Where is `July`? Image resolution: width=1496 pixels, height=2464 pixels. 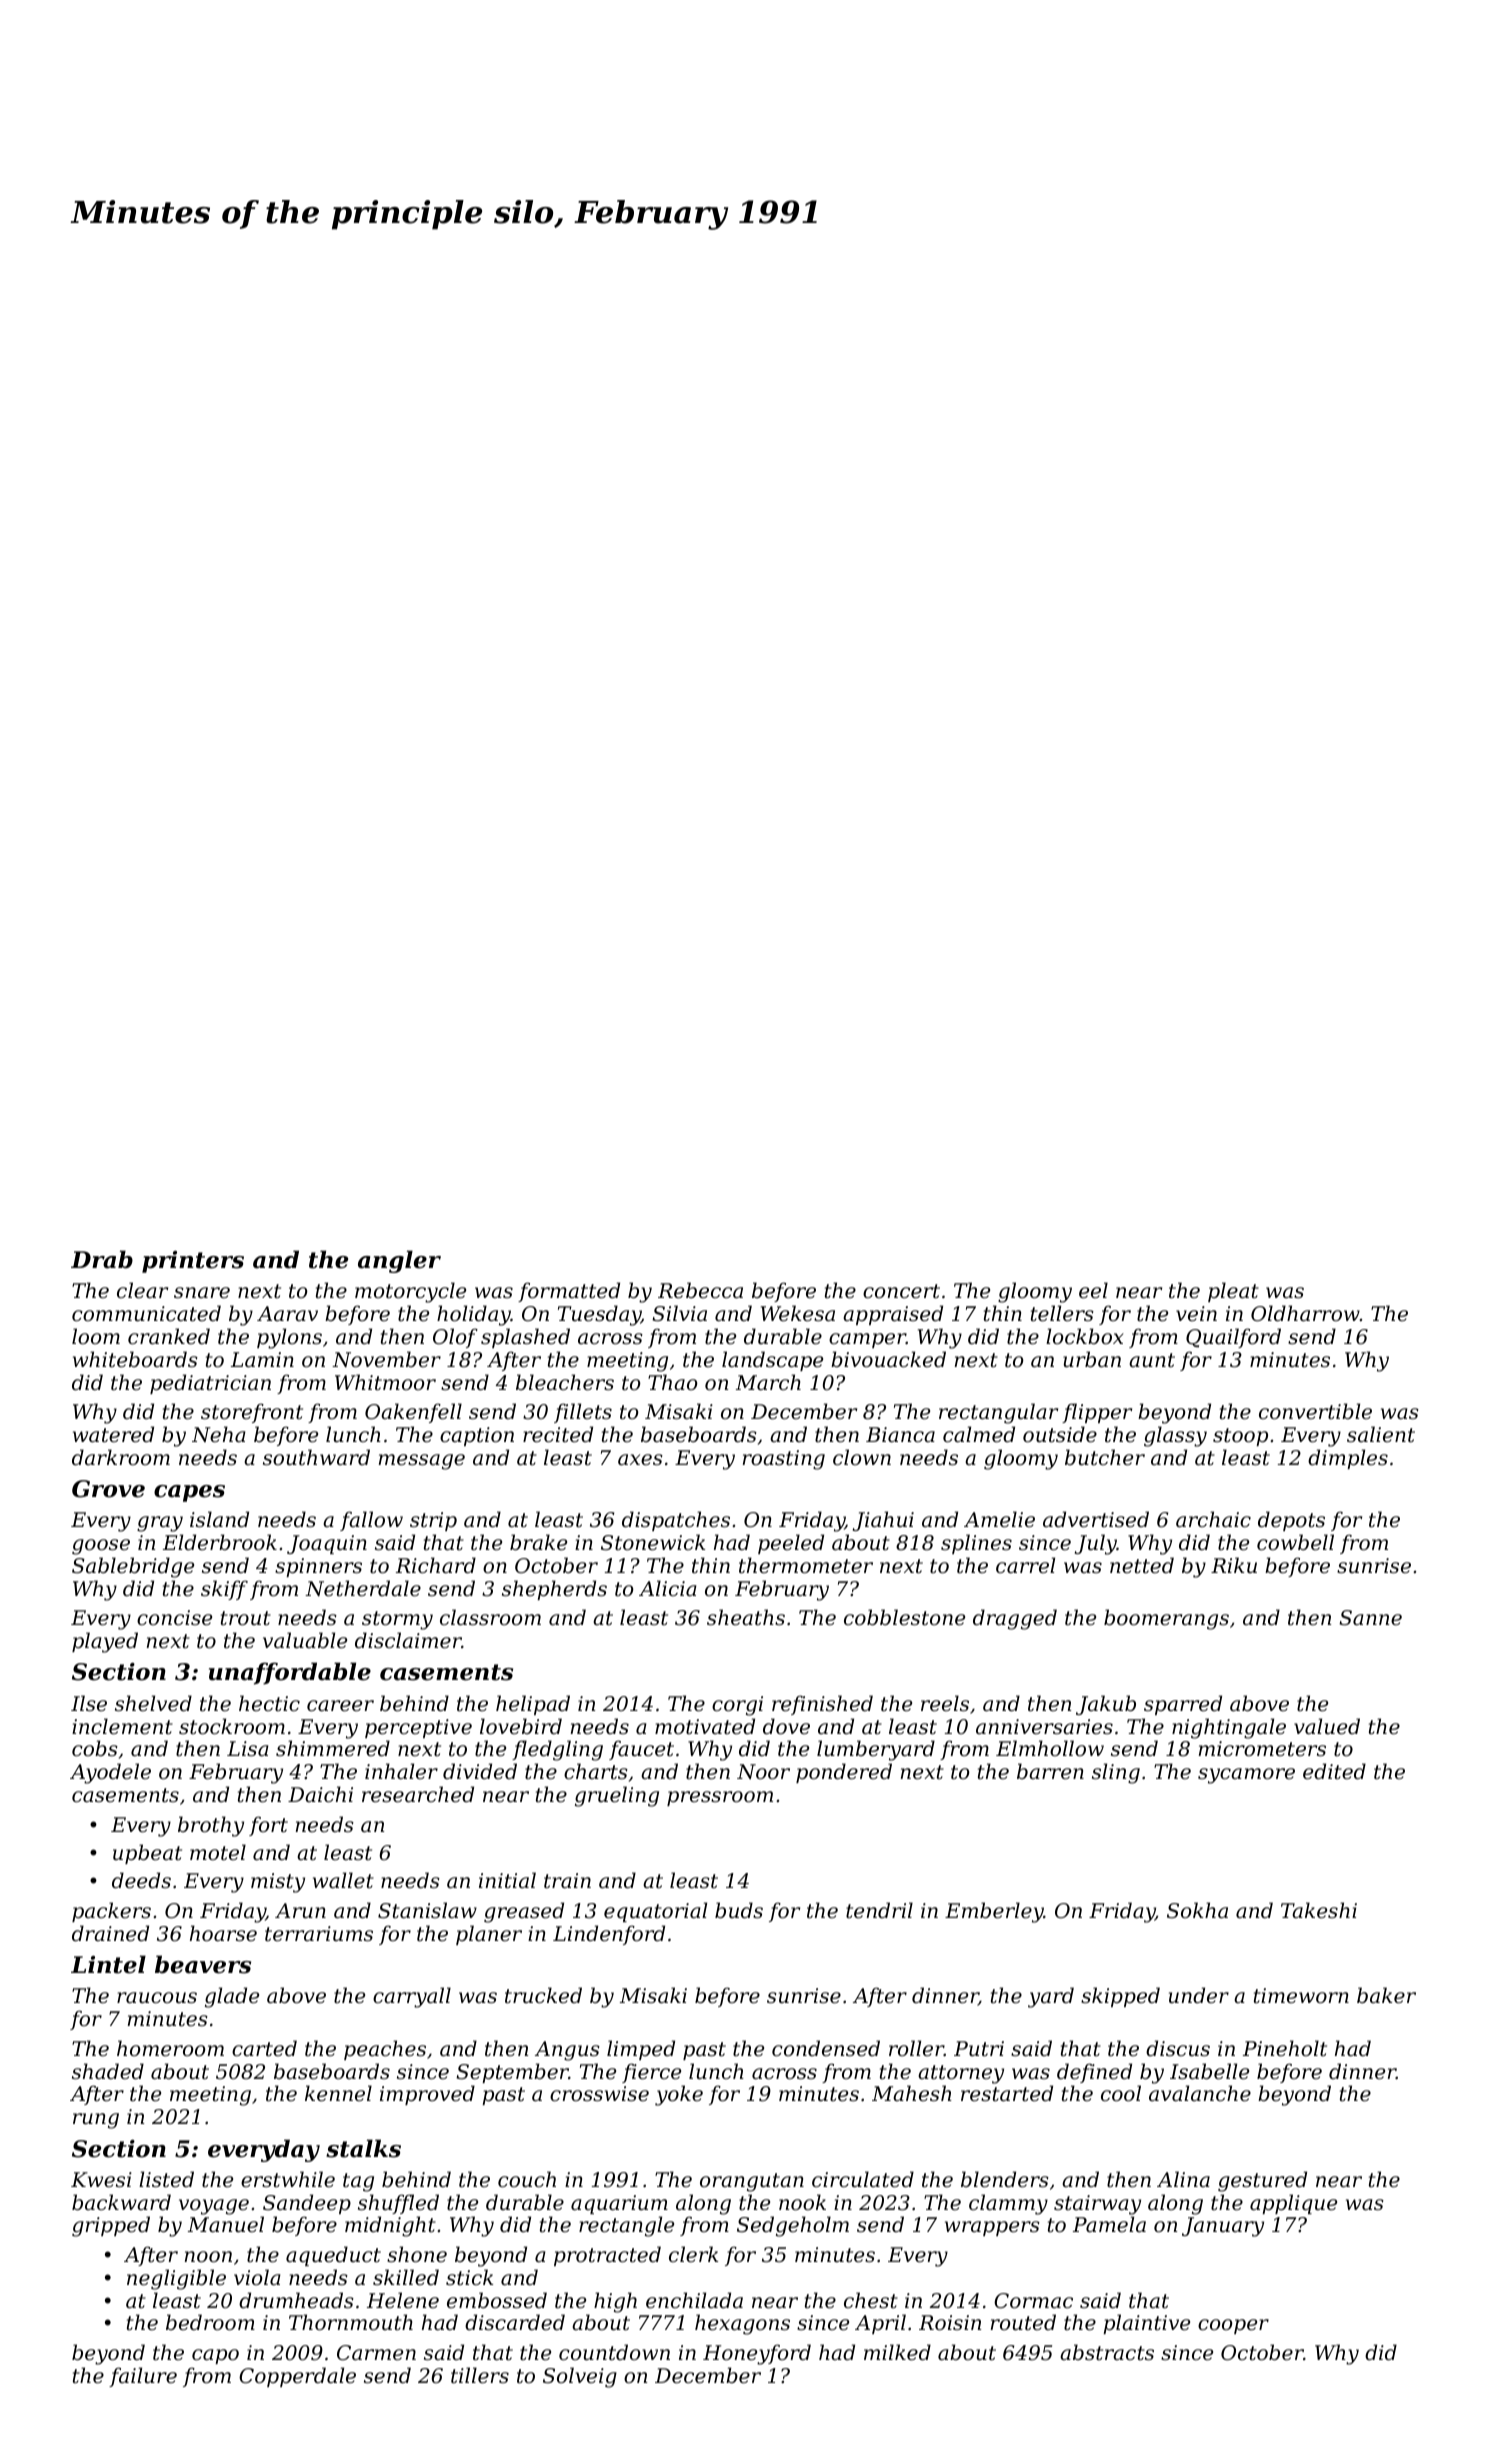
July is located at coordinates (1096, 1544).
